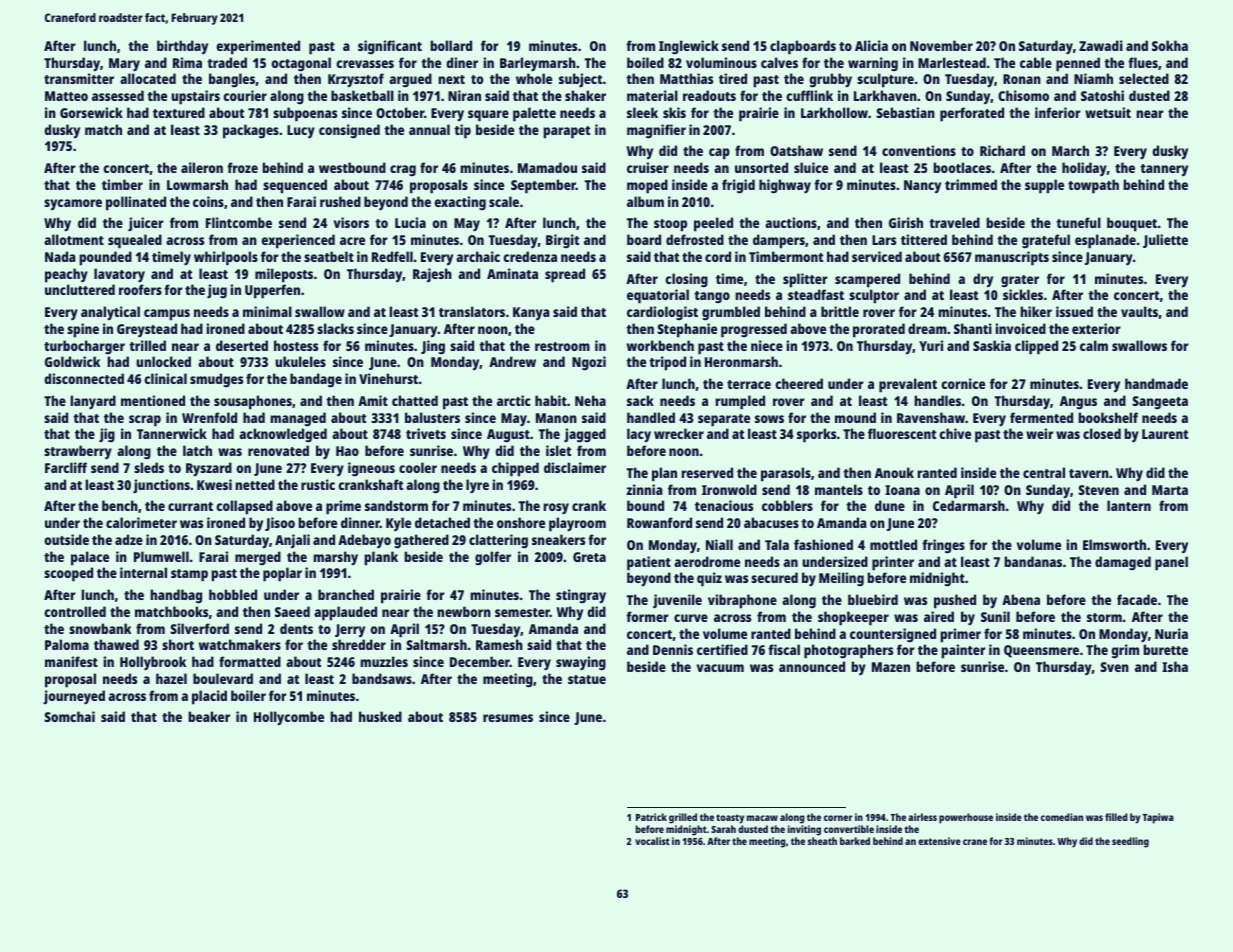 The width and height of the page is (1233, 952). What do you see at coordinates (508, 718) in the page?
I see `resumes` at bounding box center [508, 718].
